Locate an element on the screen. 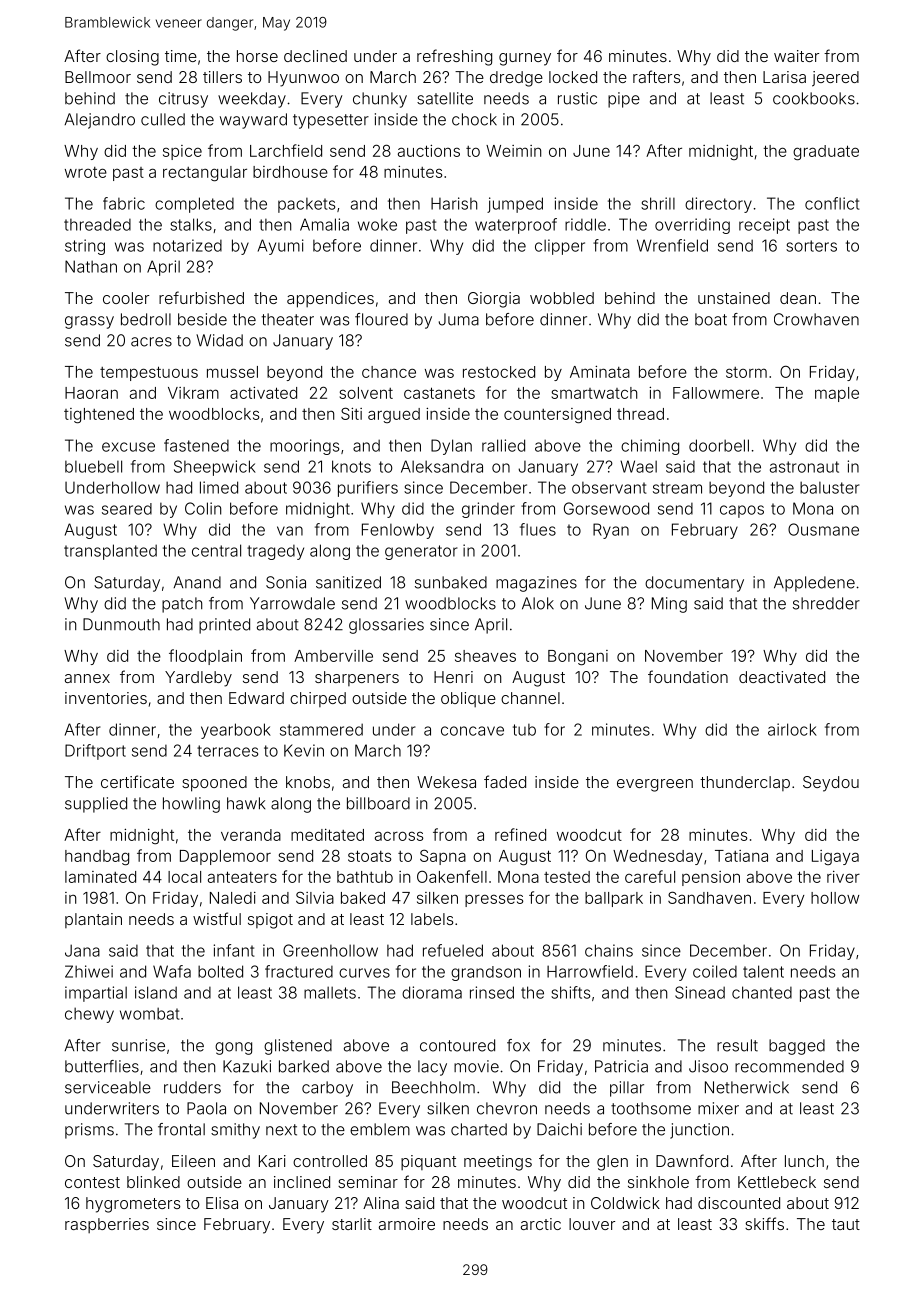  talent is located at coordinates (763, 971).
